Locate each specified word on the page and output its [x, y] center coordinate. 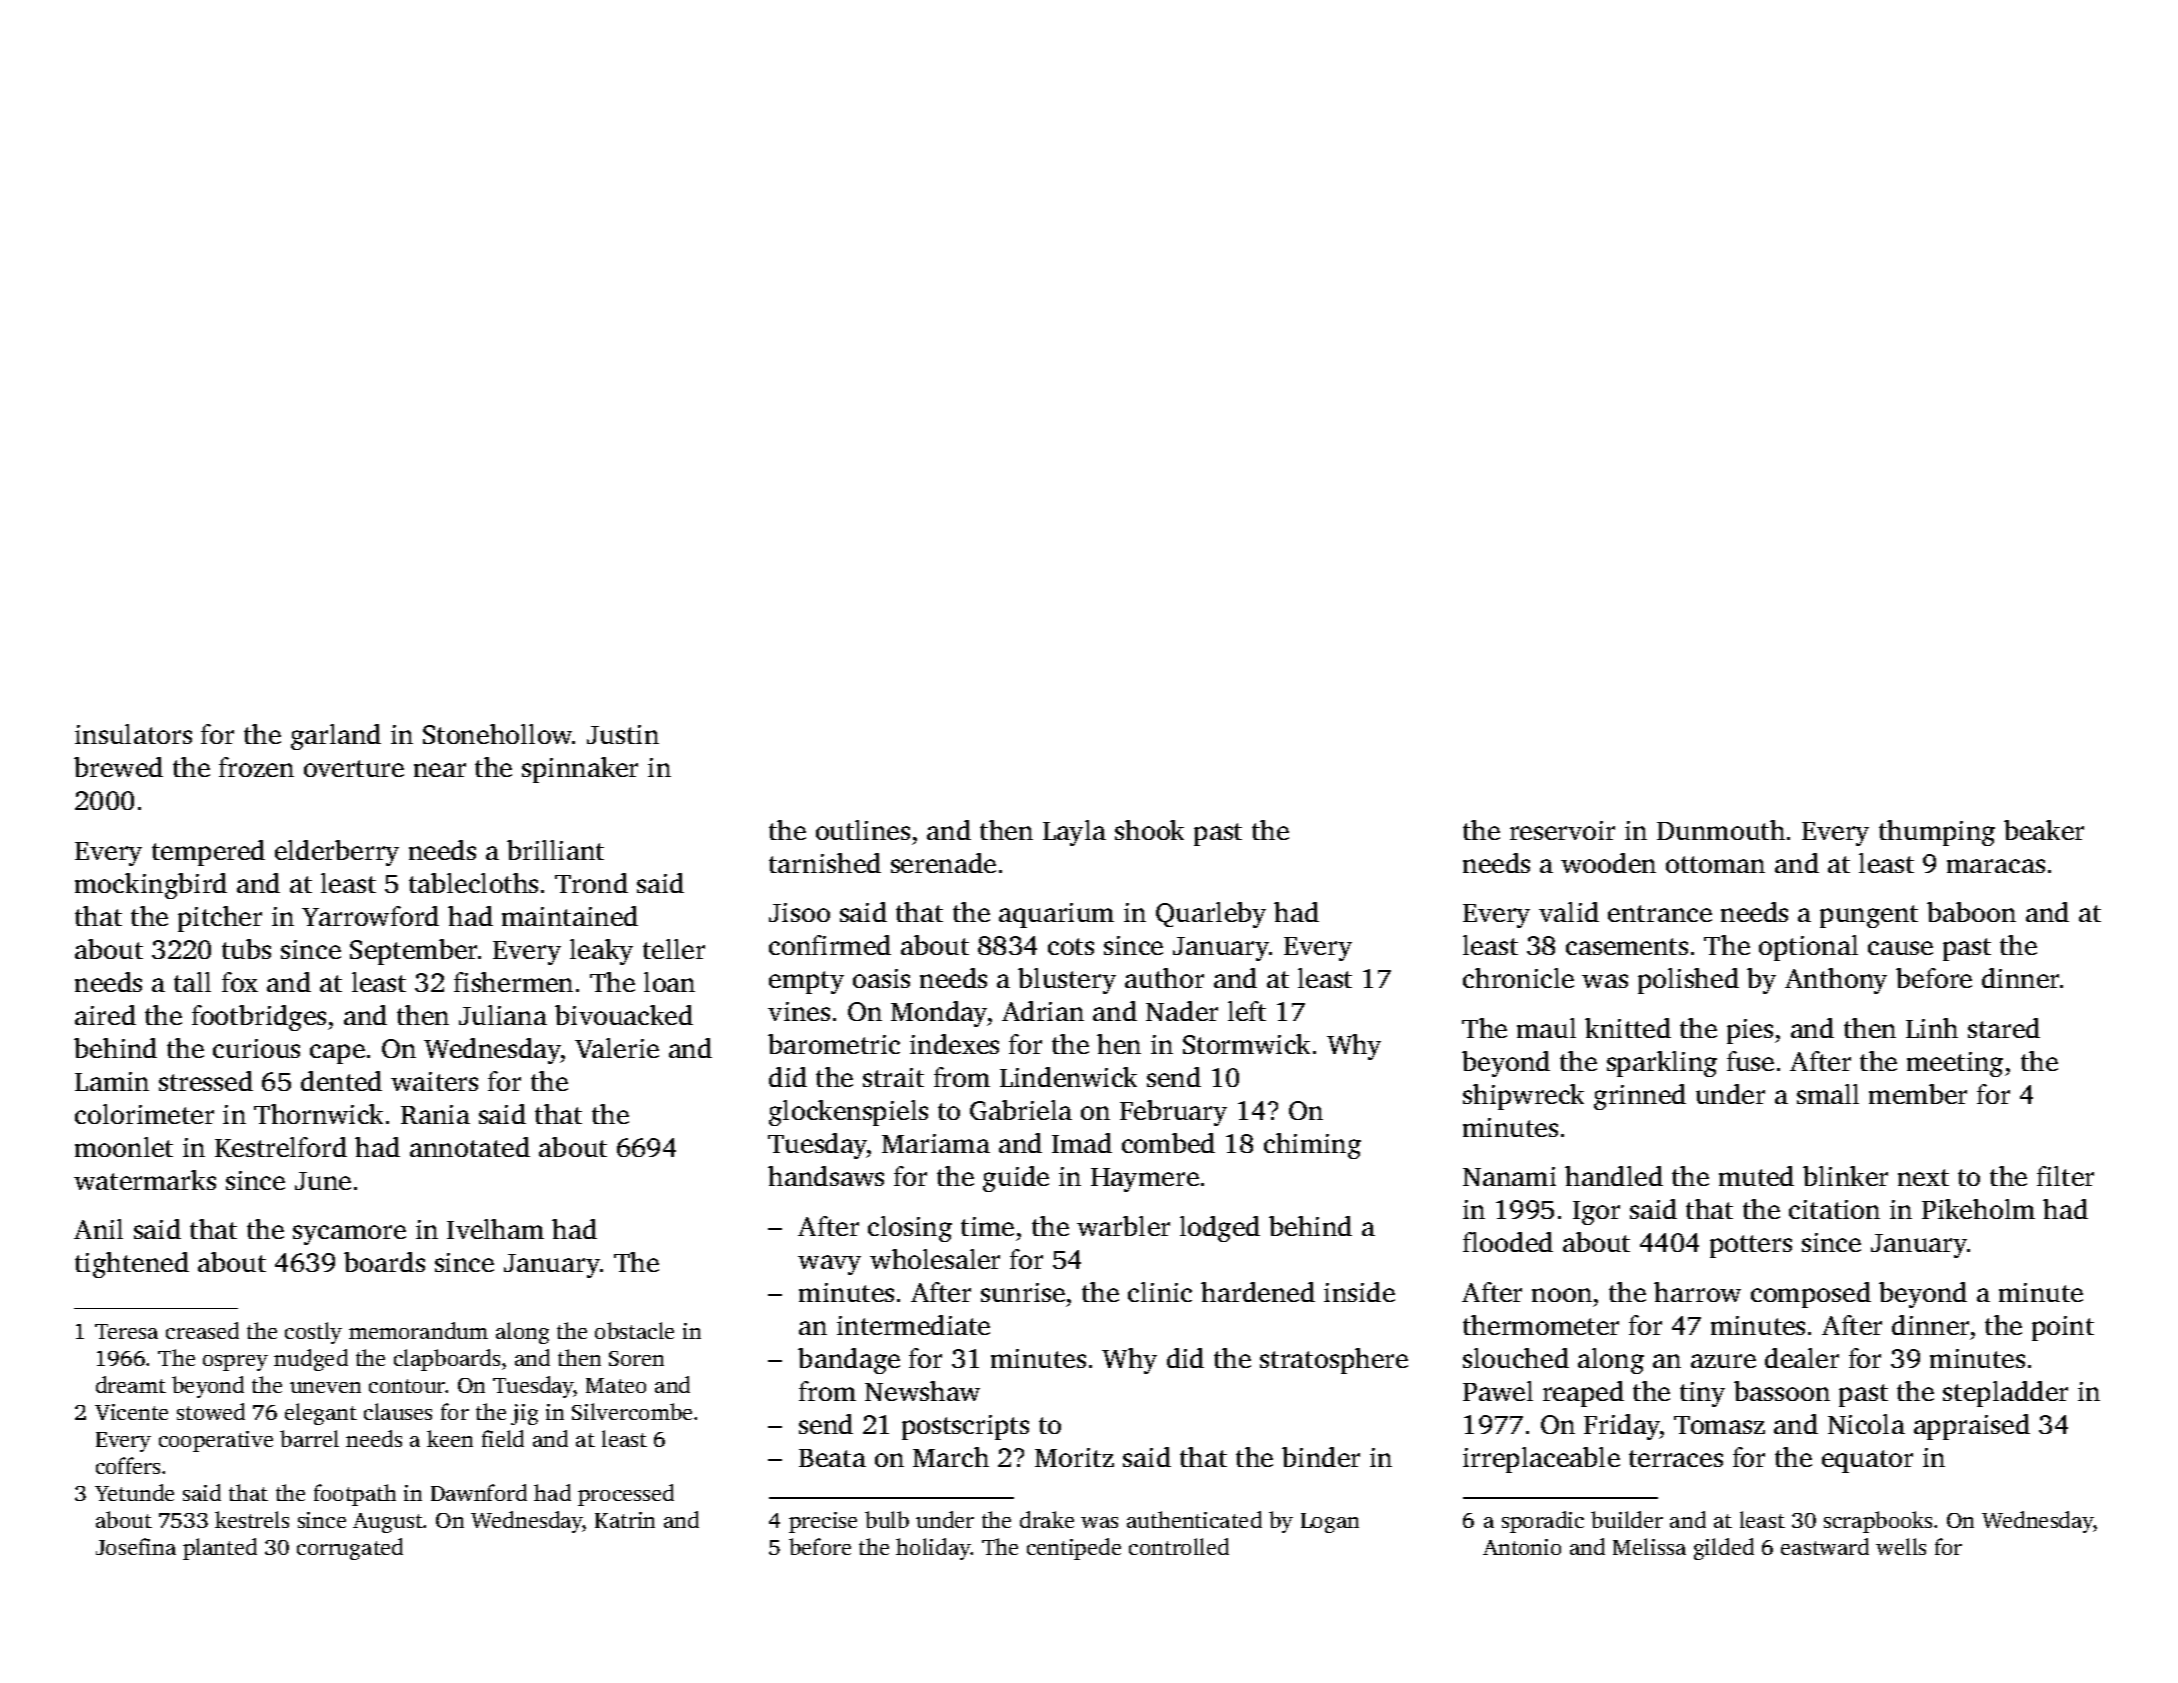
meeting [1955, 1064]
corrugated [350, 1549]
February [1173, 1113]
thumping [1937, 833]
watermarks [145, 1180]
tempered [208, 853]
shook [1149, 830]
